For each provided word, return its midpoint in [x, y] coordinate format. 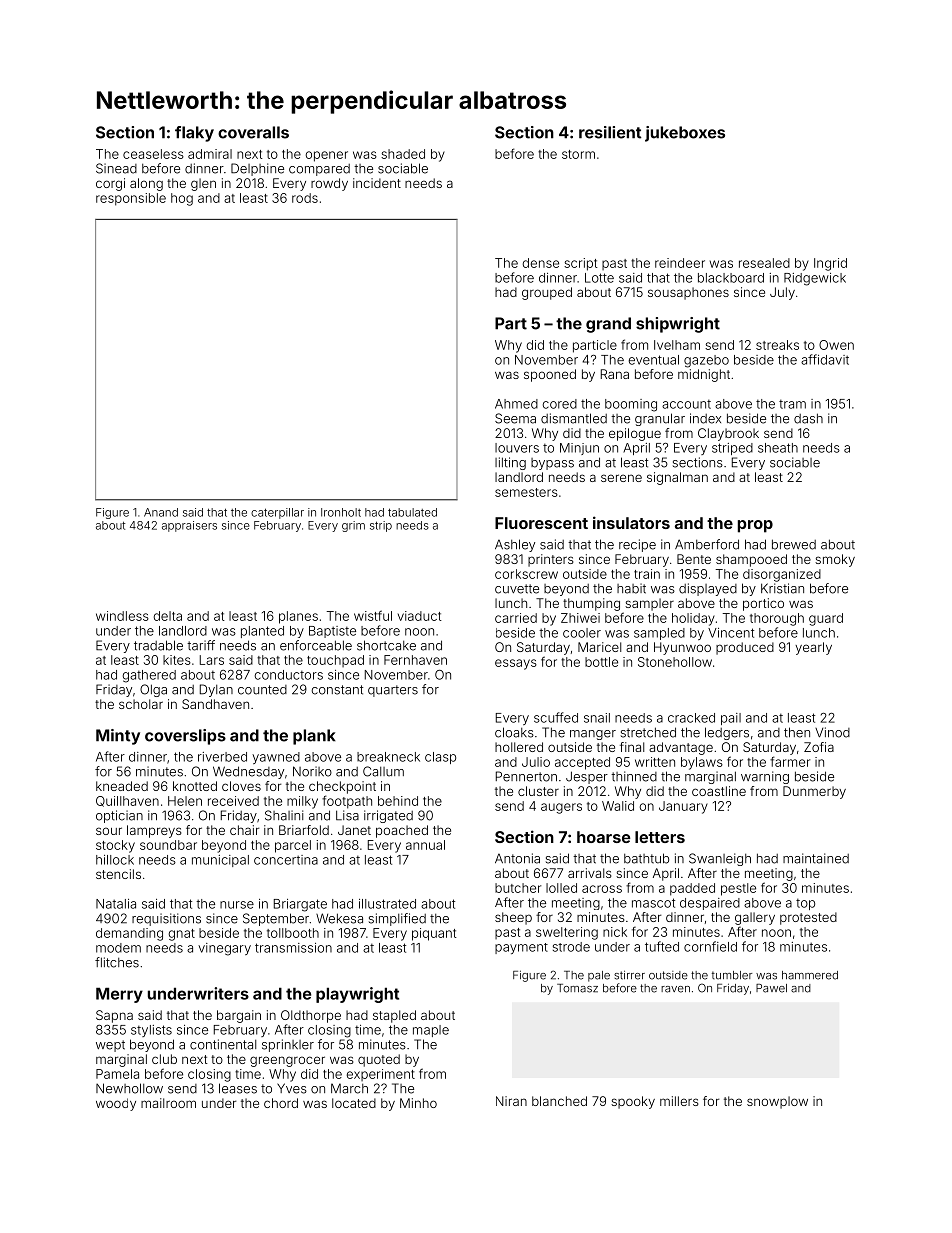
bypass [552, 464]
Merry [119, 995]
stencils [118, 874]
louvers [517, 448]
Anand [161, 512]
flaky [194, 134]
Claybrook [728, 434]
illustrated [387, 904]
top [805, 904]
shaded [403, 154]
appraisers [189, 526]
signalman [677, 478]
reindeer [680, 263]
